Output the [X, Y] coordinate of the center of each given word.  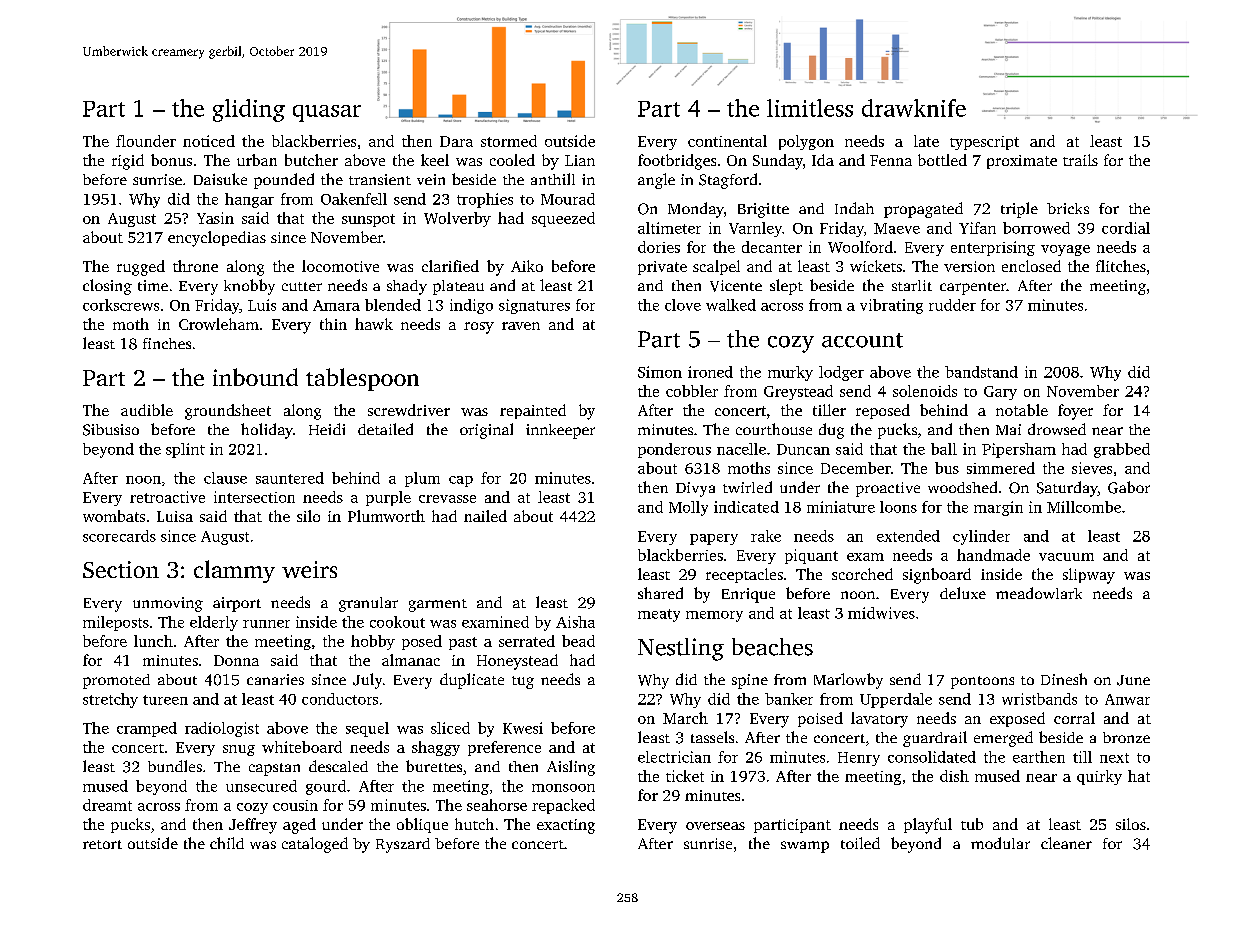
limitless [810, 108]
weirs [309, 569]
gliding [249, 110]
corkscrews [121, 305]
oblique [422, 825]
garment [438, 605]
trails [1080, 160]
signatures [534, 306]
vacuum [1066, 557]
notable [1022, 410]
